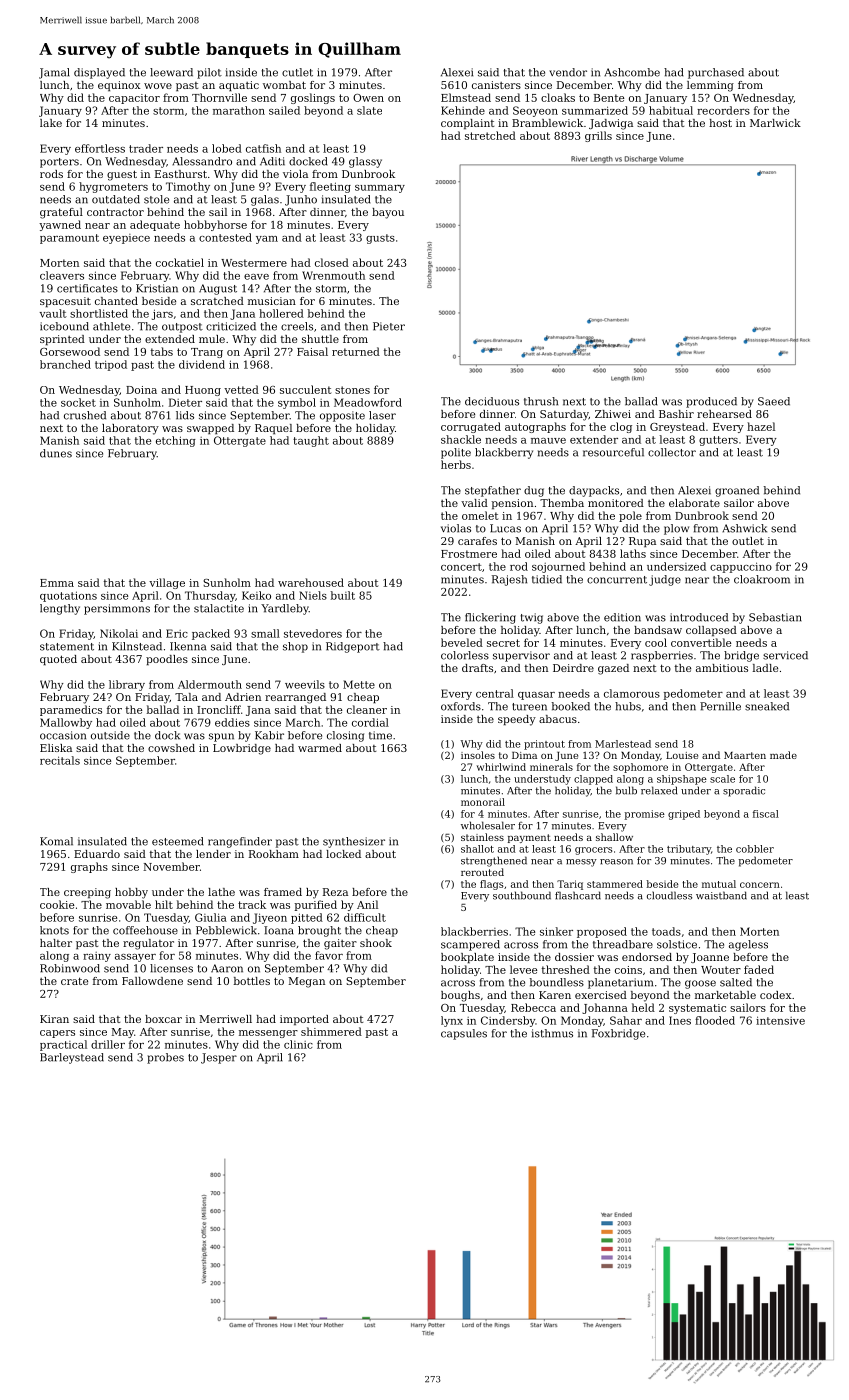 The image size is (849, 1400). What do you see at coordinates (311, 441) in the screenshot?
I see `taught` at bounding box center [311, 441].
